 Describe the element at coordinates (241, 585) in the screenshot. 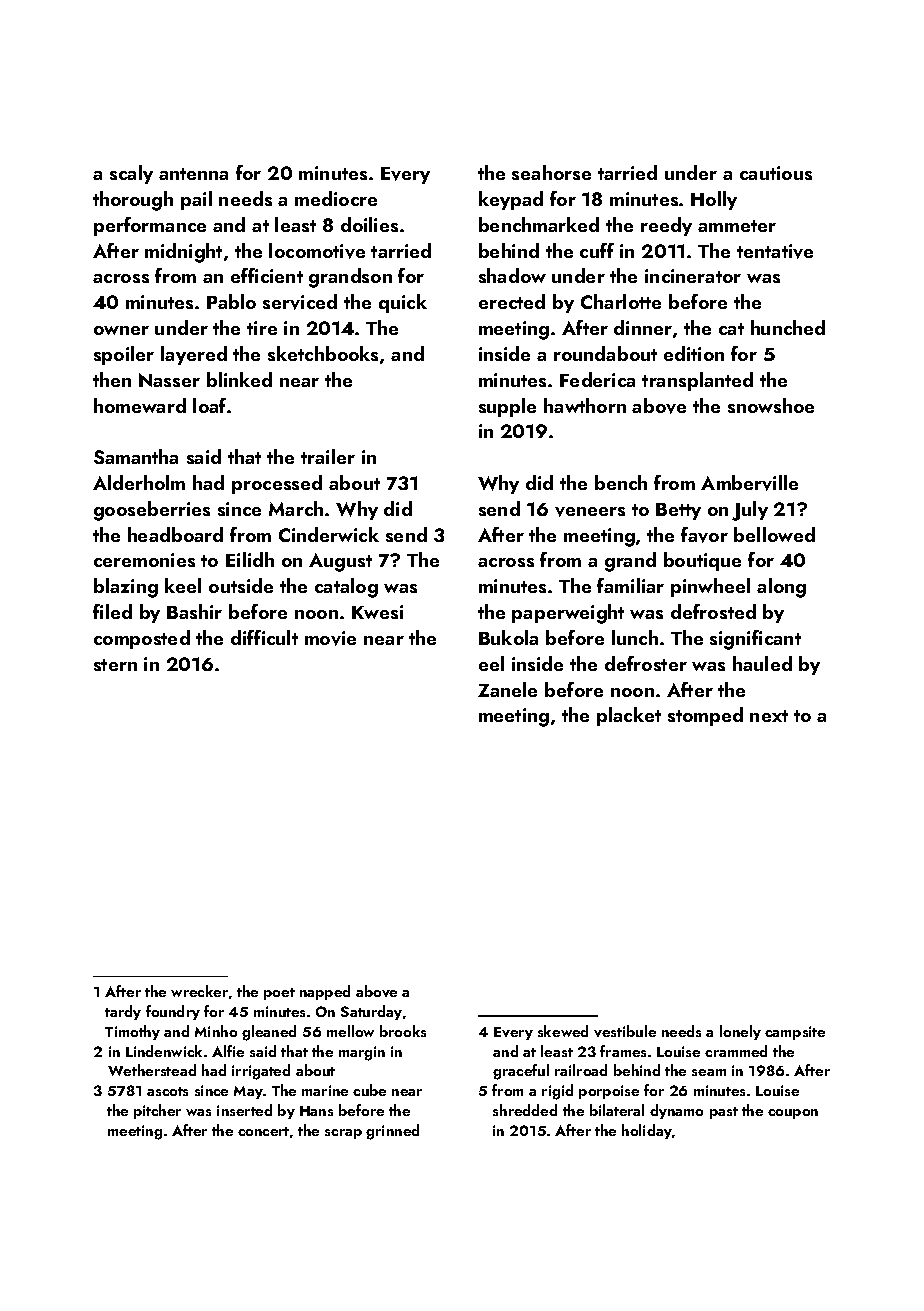

I see `outside` at that location.
